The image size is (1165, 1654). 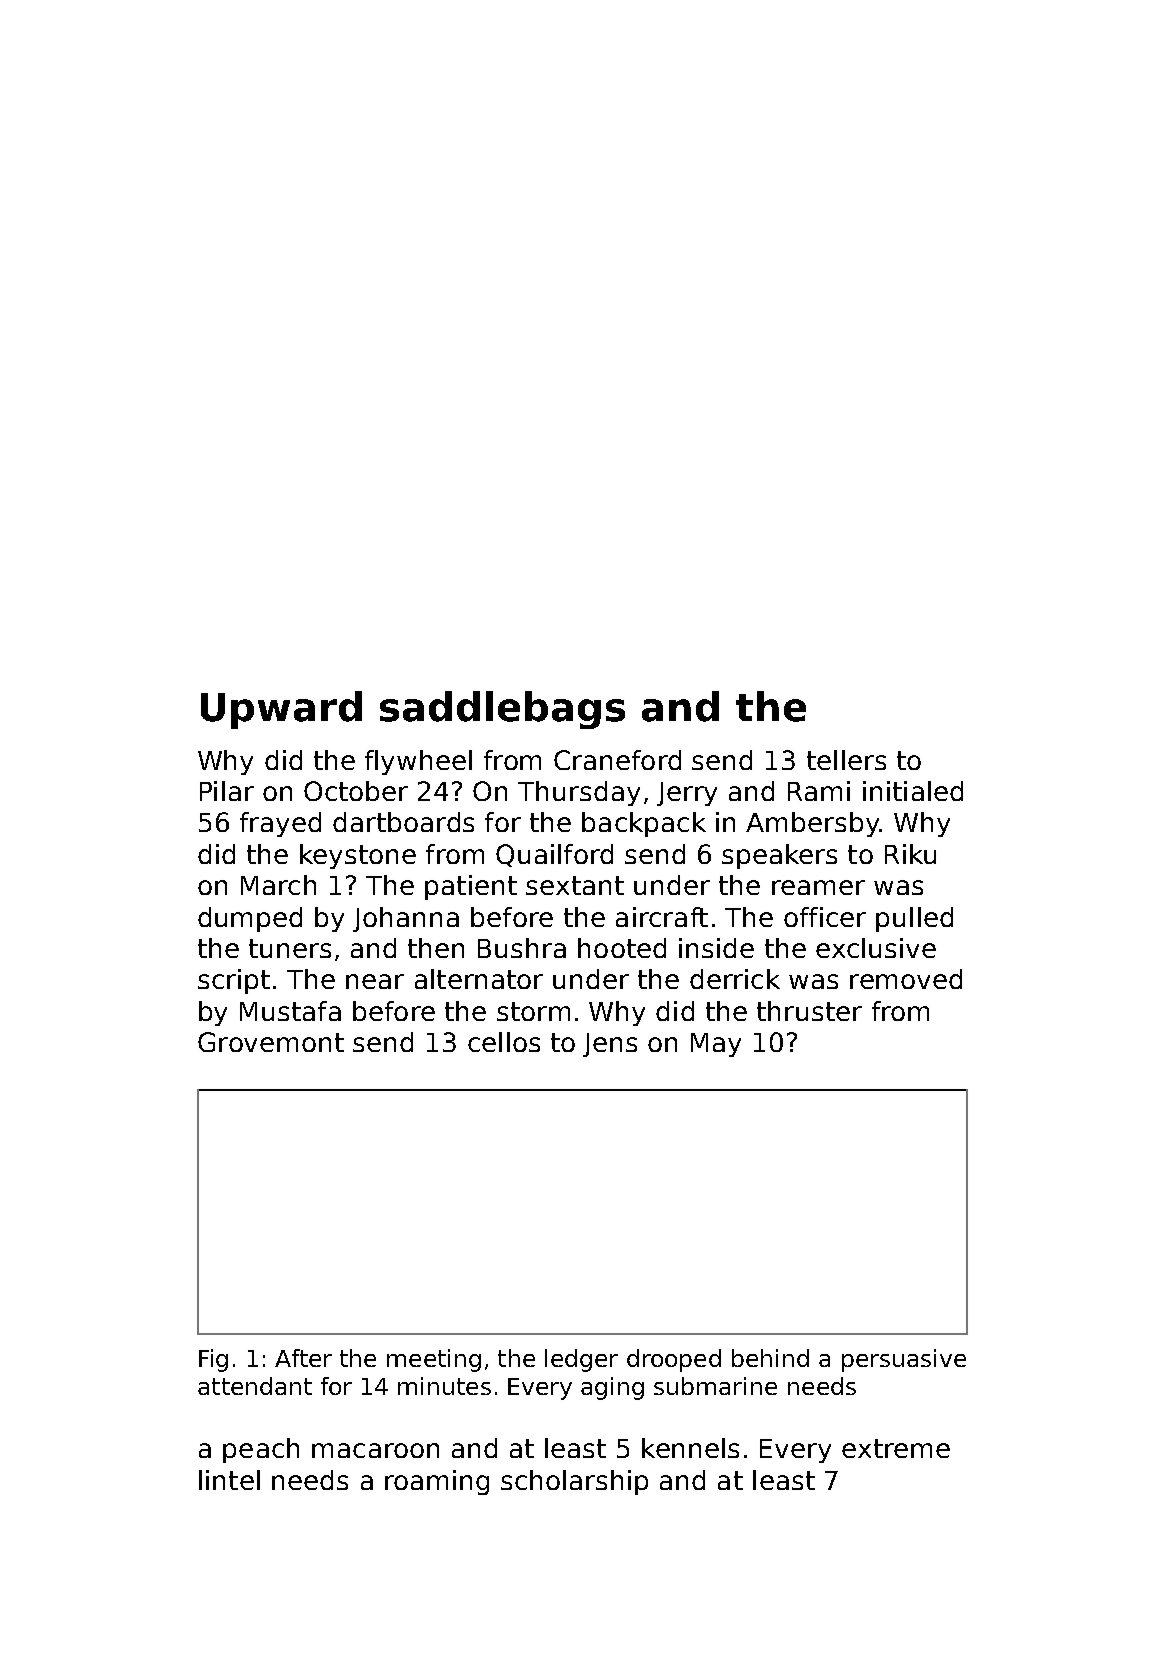 What do you see at coordinates (610, 1045) in the document?
I see `Jens` at bounding box center [610, 1045].
